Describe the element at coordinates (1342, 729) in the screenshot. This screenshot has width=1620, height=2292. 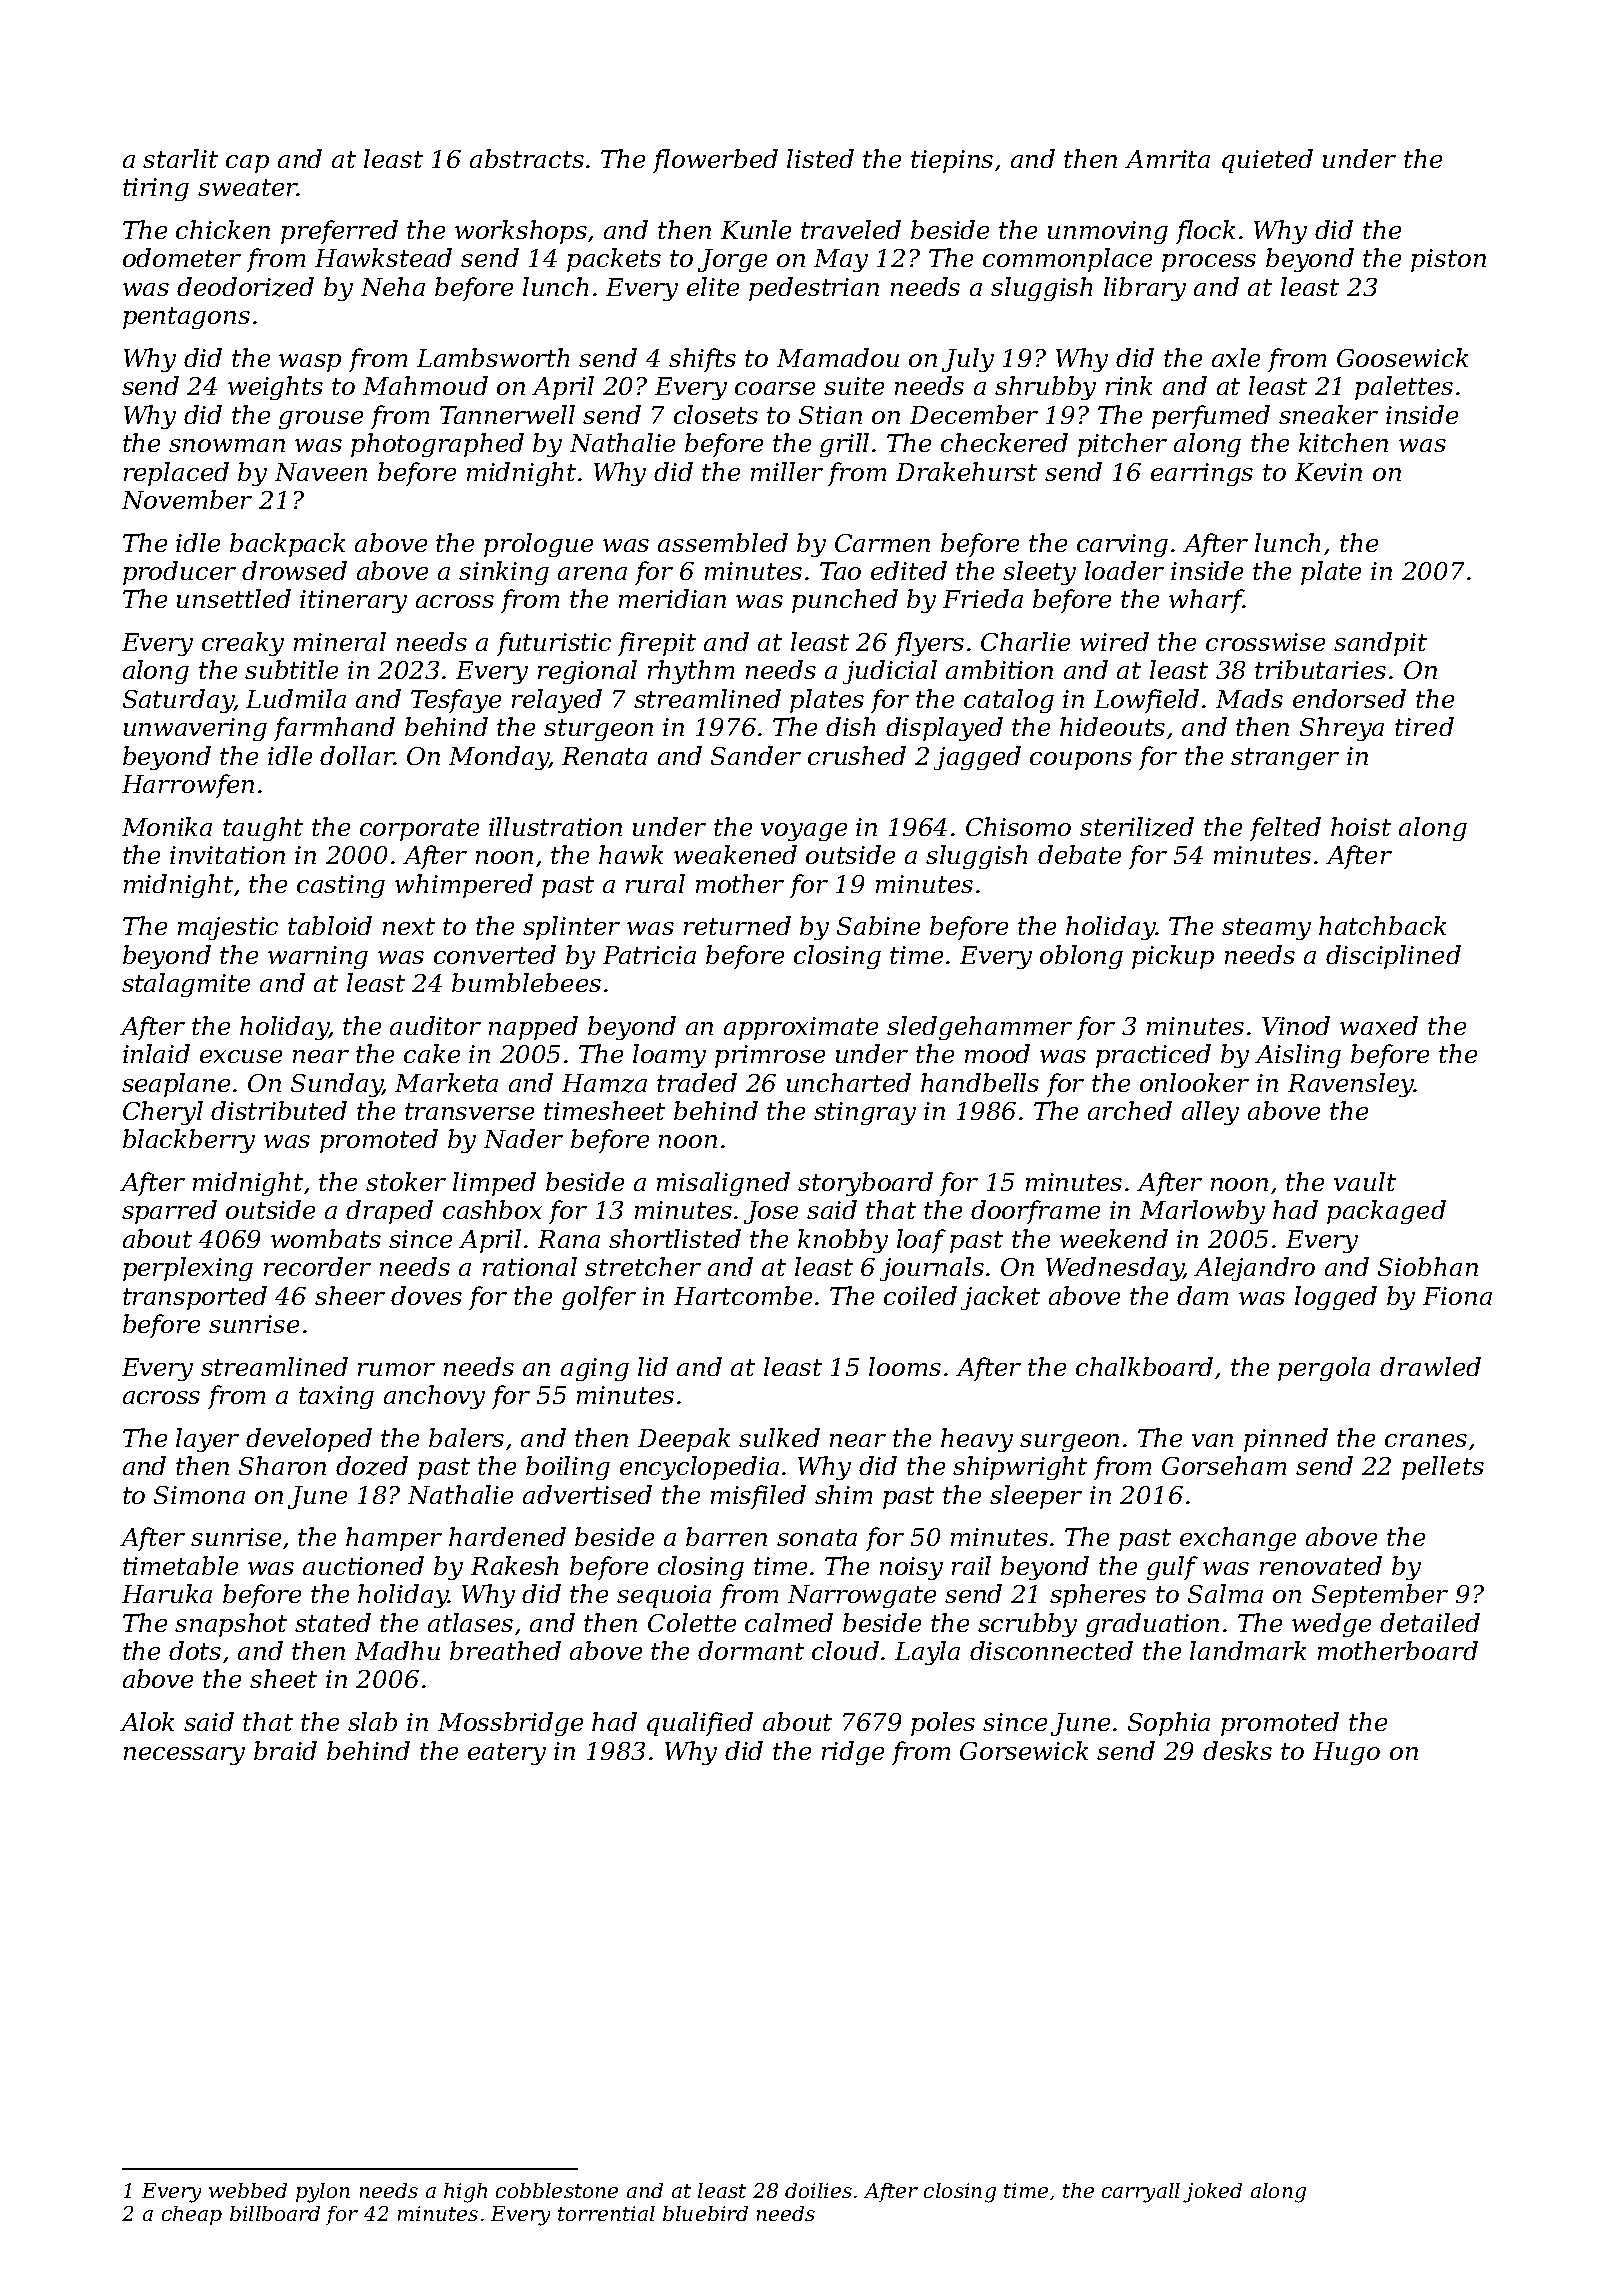
I see `Shreya` at that location.
